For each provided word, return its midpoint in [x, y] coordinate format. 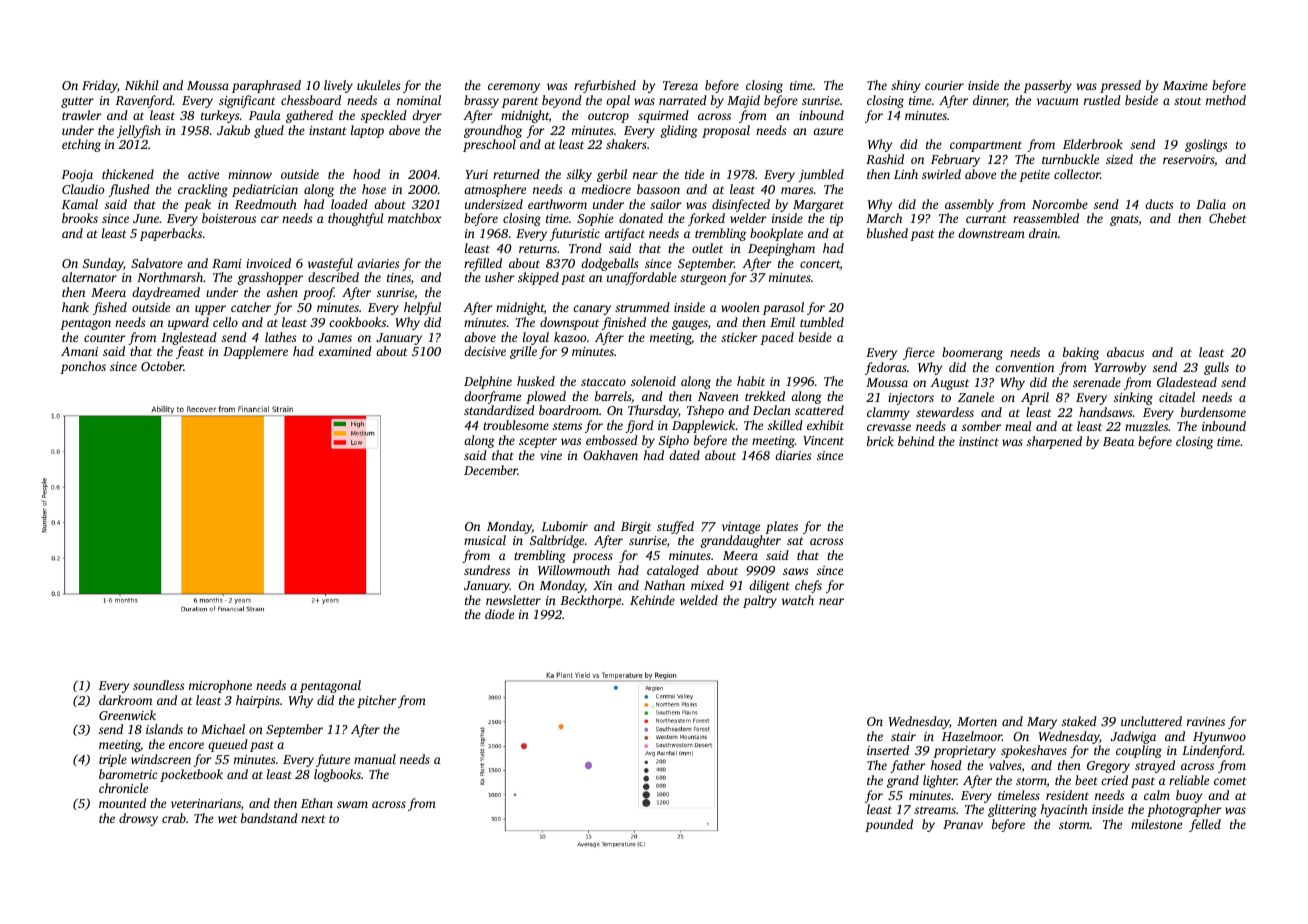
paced [777, 338]
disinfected [741, 205]
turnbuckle [1070, 159]
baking [1081, 353]
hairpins [258, 701]
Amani [79, 351]
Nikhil [141, 85]
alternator [89, 277]
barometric [128, 774]
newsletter [513, 600]
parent [520, 102]
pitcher [377, 701]
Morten [977, 721]
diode [499, 614]
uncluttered [1151, 721]
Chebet [1228, 218]
